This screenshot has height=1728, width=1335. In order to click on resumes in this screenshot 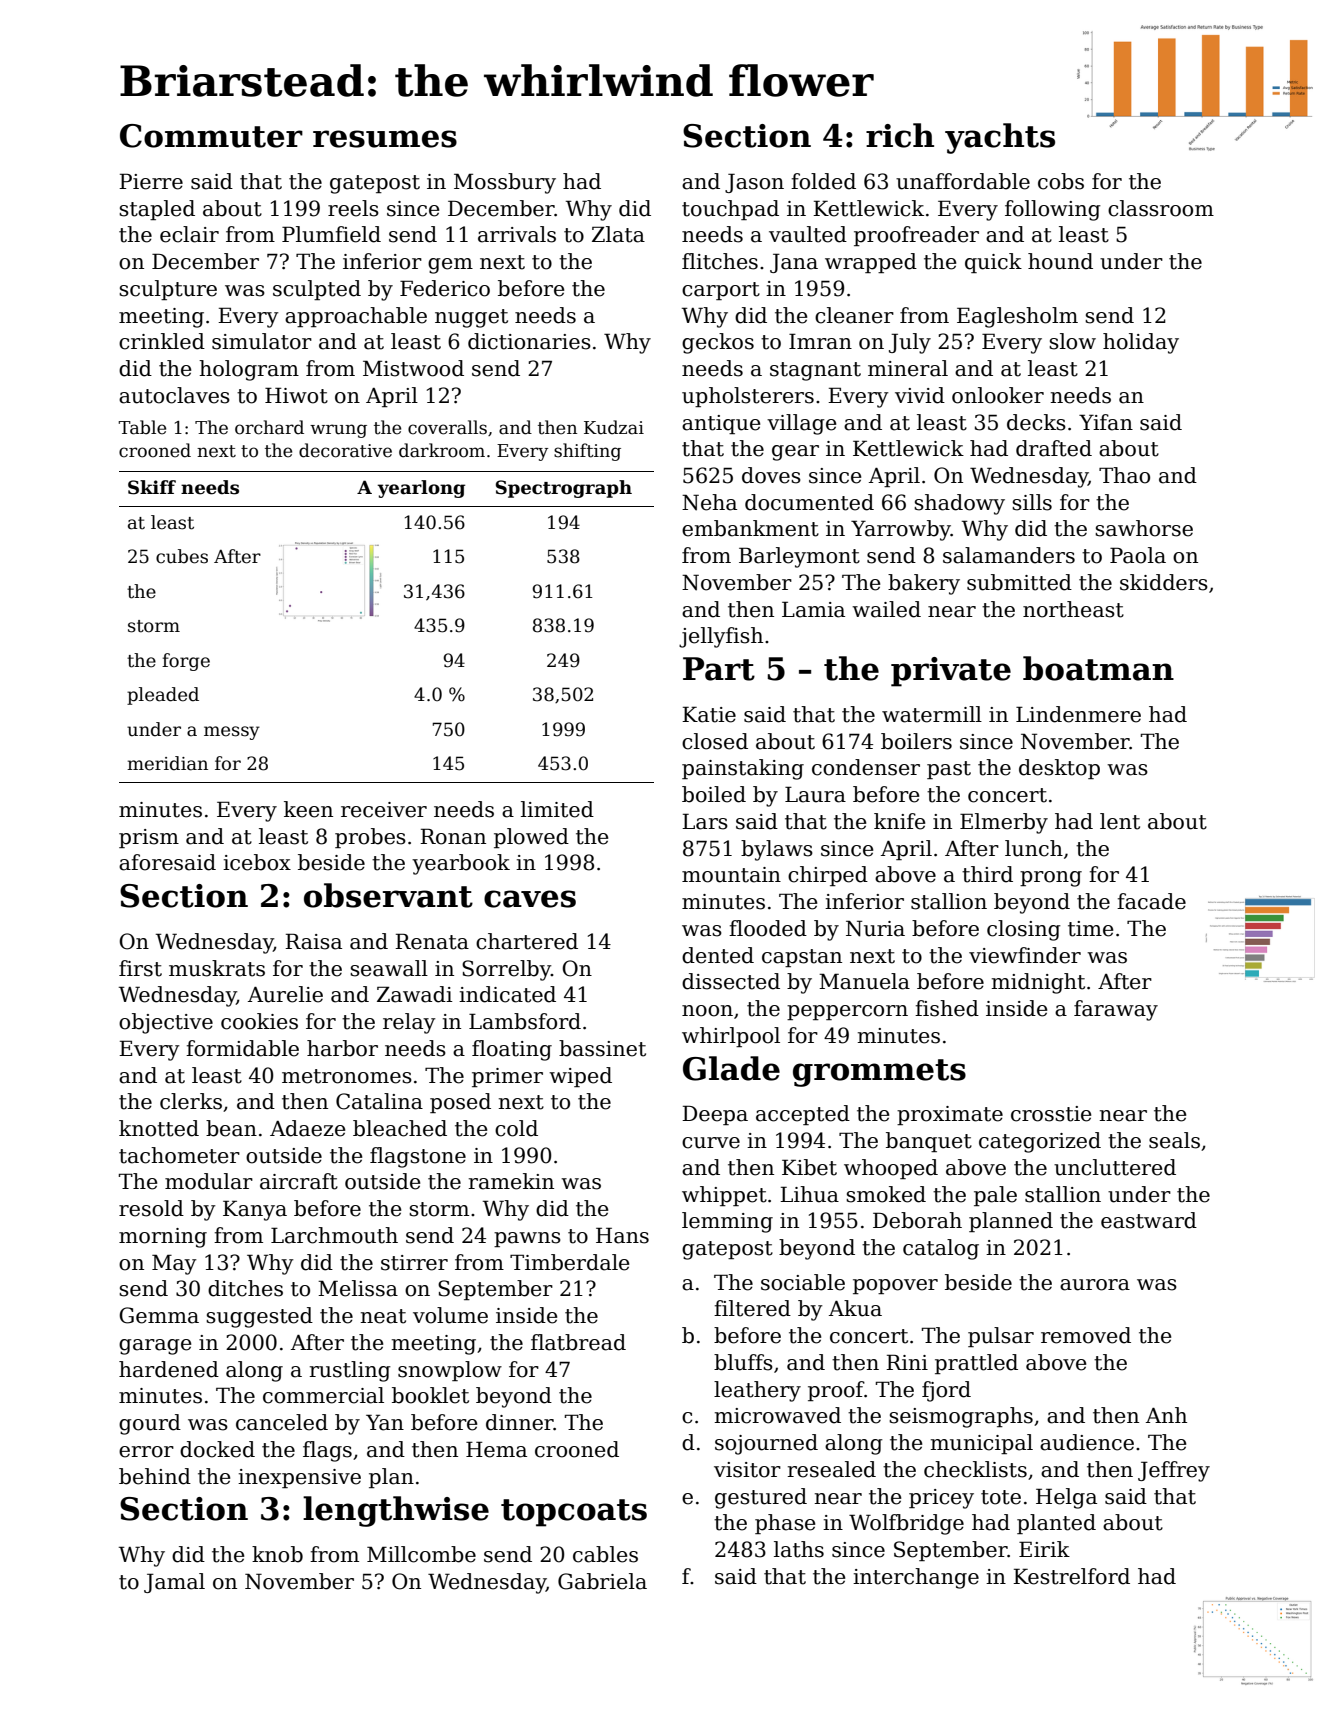, I will do `click(385, 139)`.
